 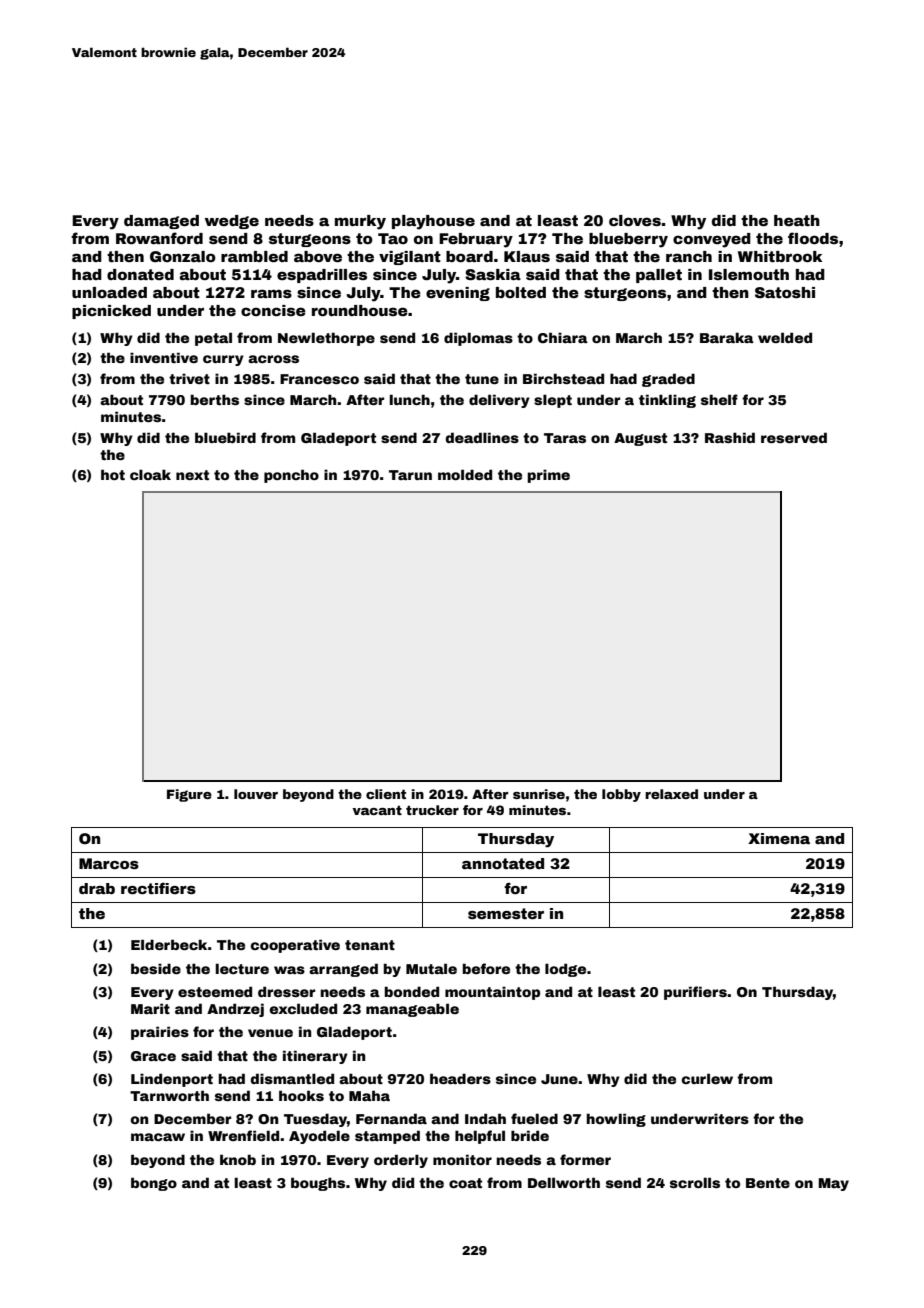 I want to click on unloaded, so click(x=109, y=292).
